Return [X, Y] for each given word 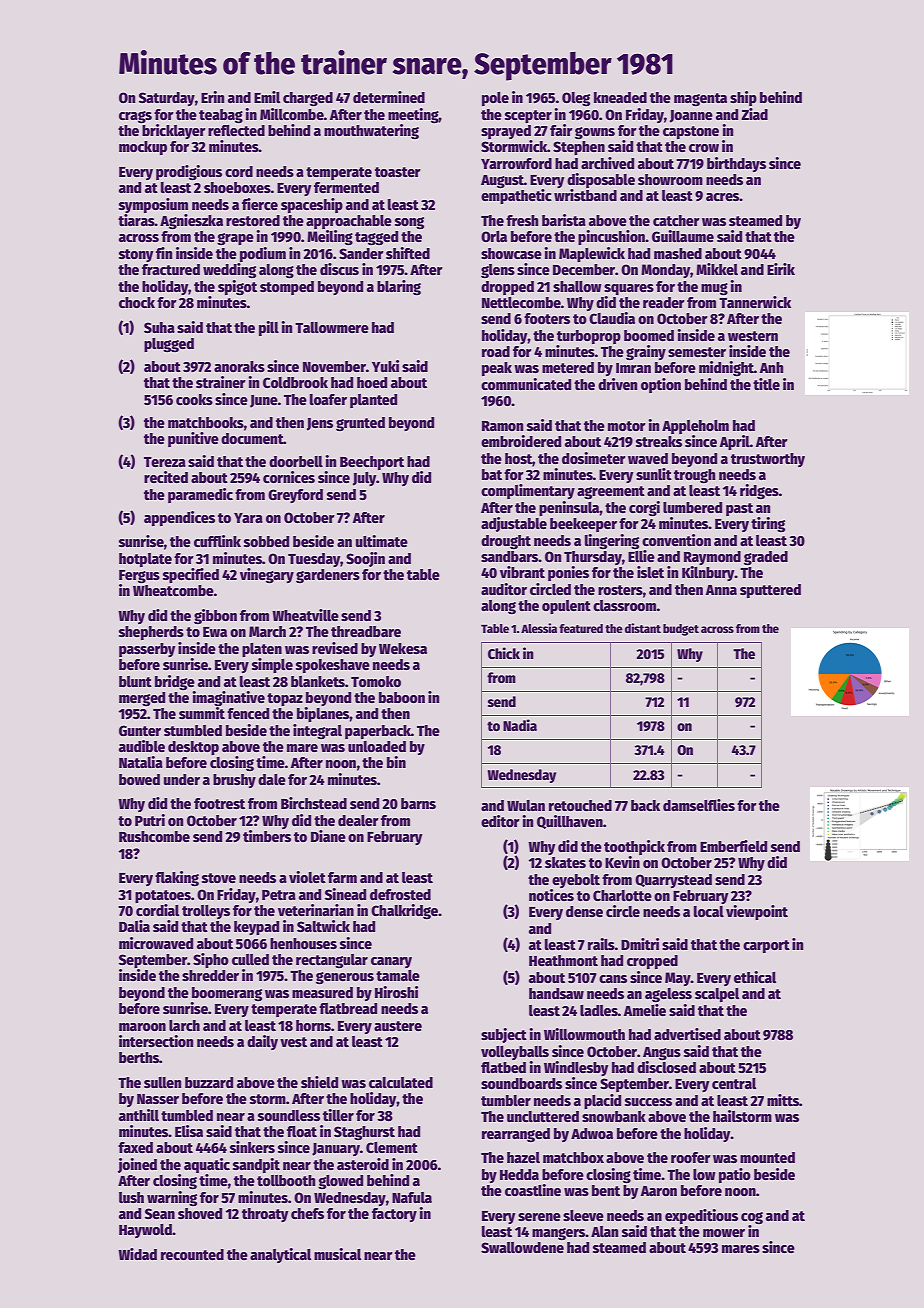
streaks [659, 441]
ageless [668, 995]
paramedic [200, 495]
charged [308, 99]
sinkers [252, 1147]
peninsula [569, 508]
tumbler [506, 1100]
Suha [159, 327]
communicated [526, 384]
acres [723, 197]
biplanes [323, 714]
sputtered [770, 591]
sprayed [506, 132]
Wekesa [403, 648]
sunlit [654, 474]
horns [313, 1025]
